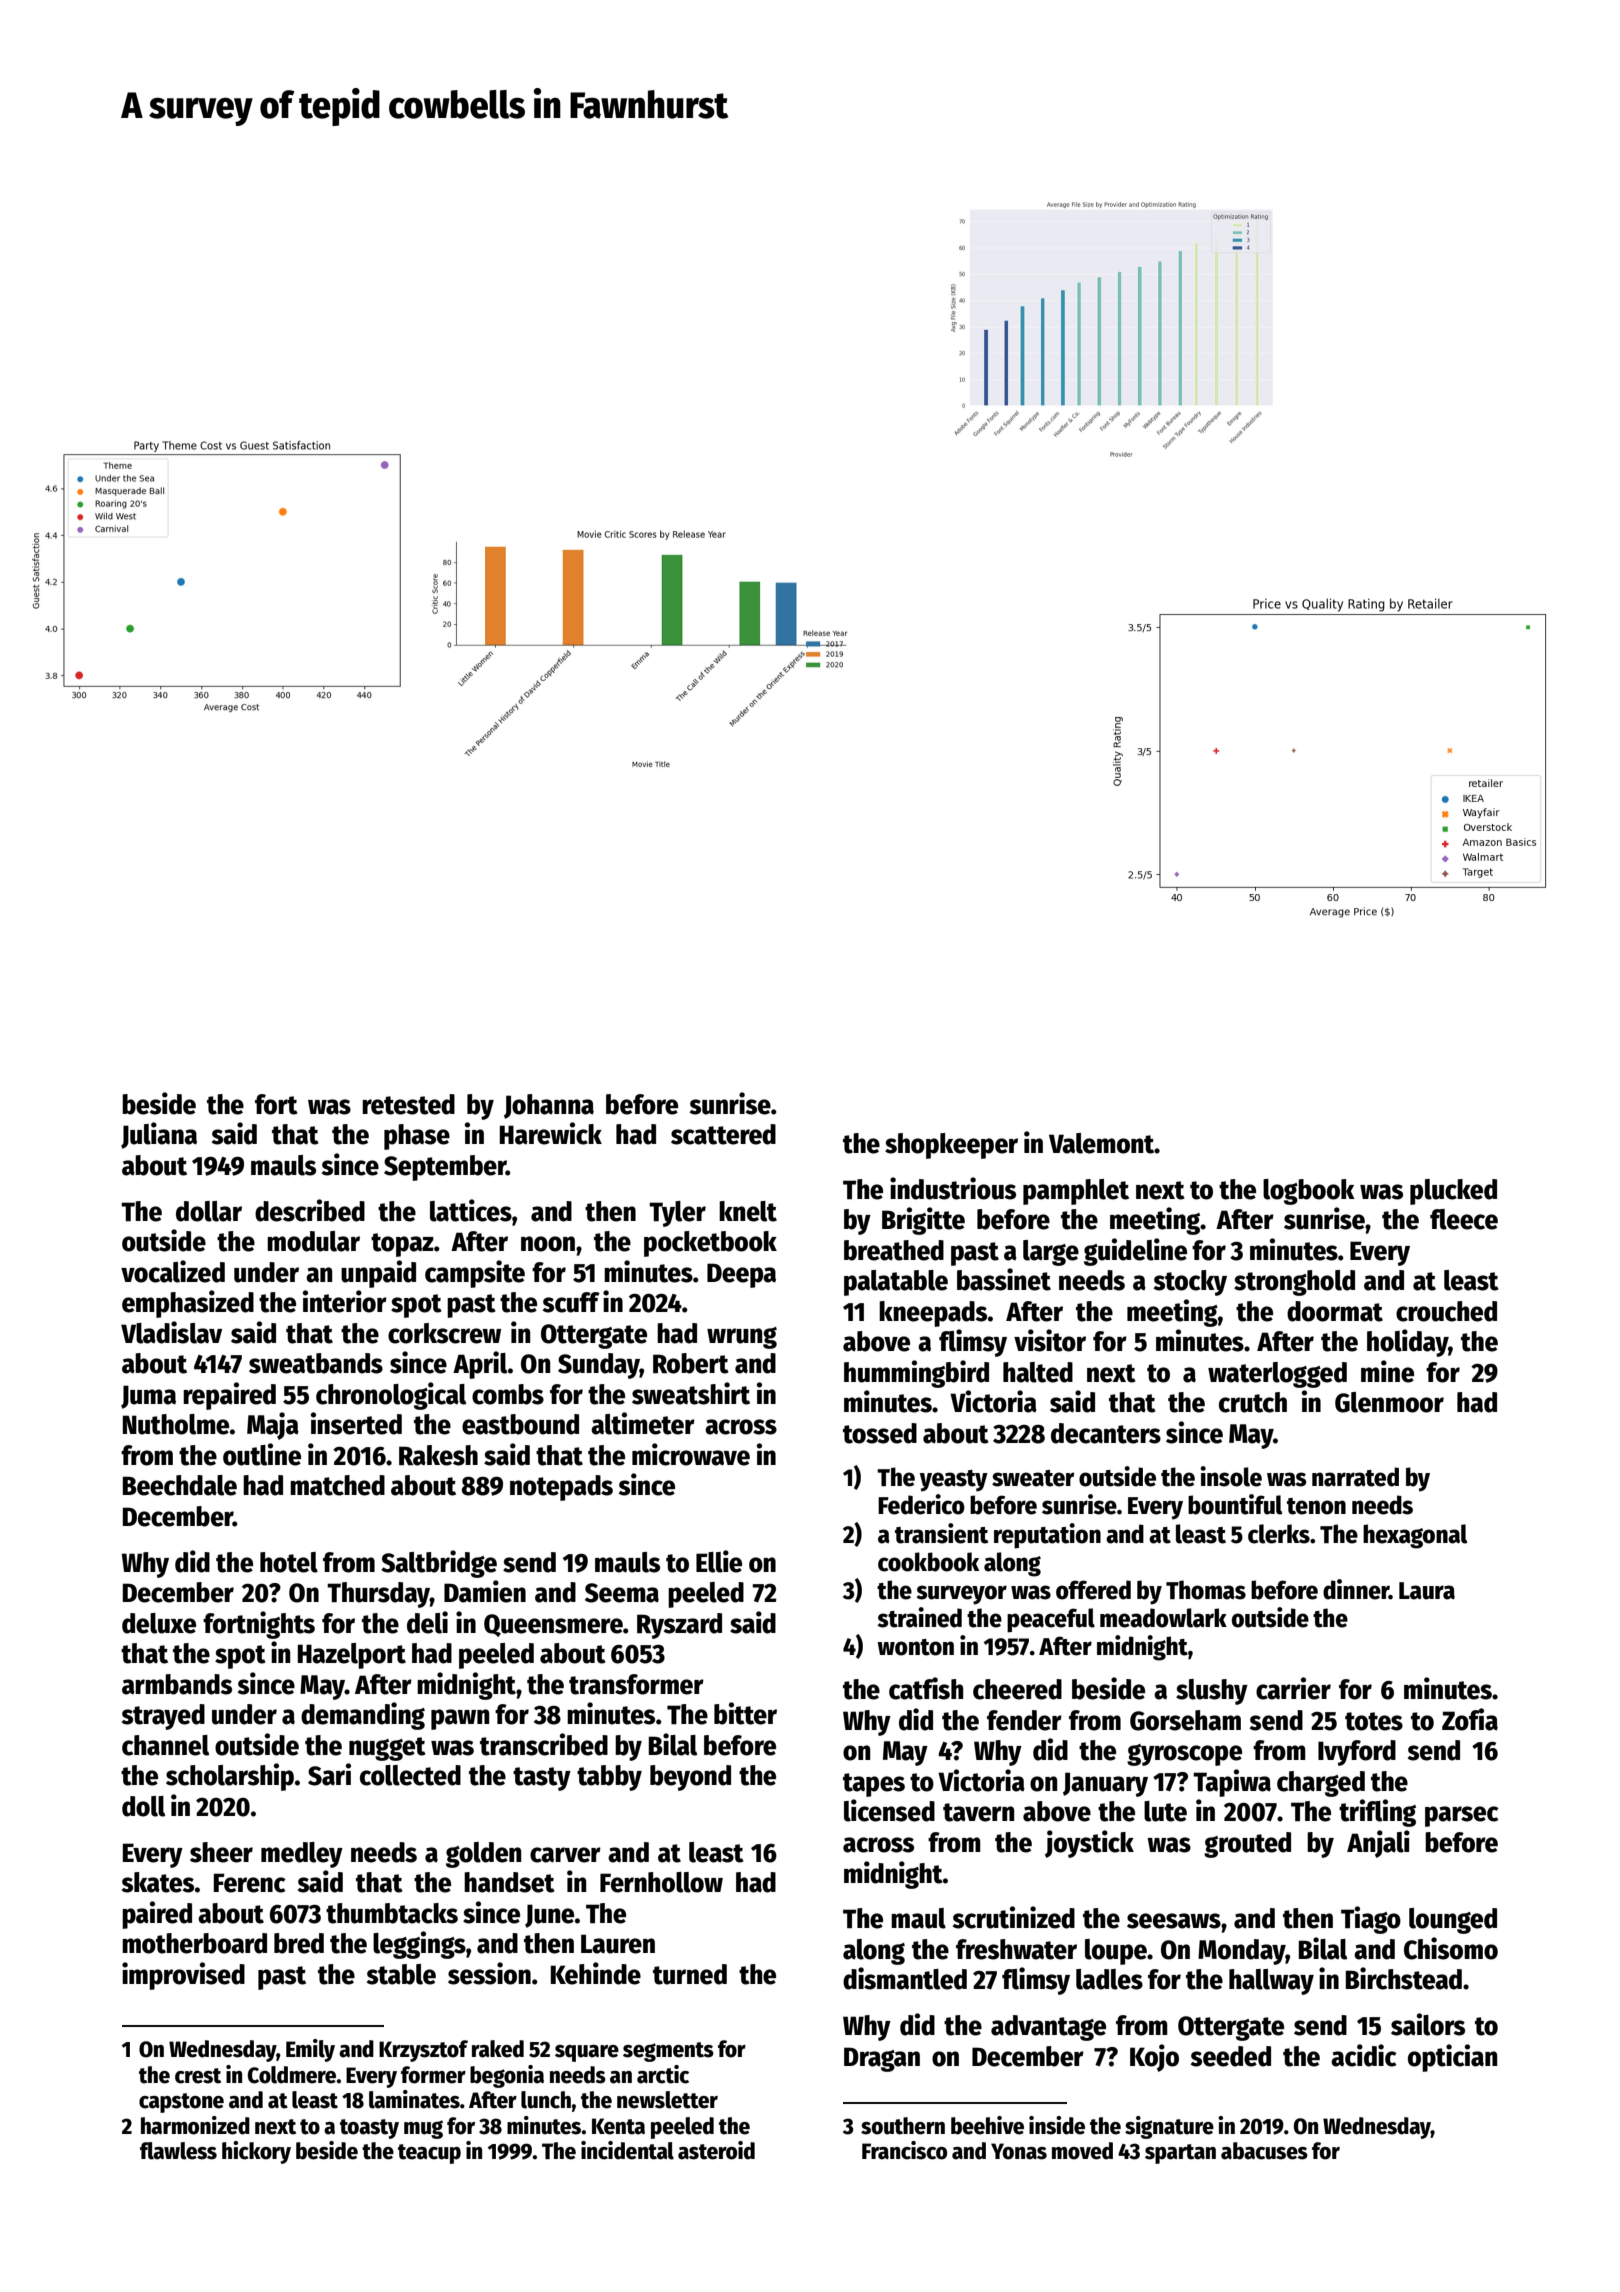 Image resolution: width=1620 pixels, height=2292 pixels. What do you see at coordinates (679, 1626) in the document?
I see `Ryszard` at bounding box center [679, 1626].
